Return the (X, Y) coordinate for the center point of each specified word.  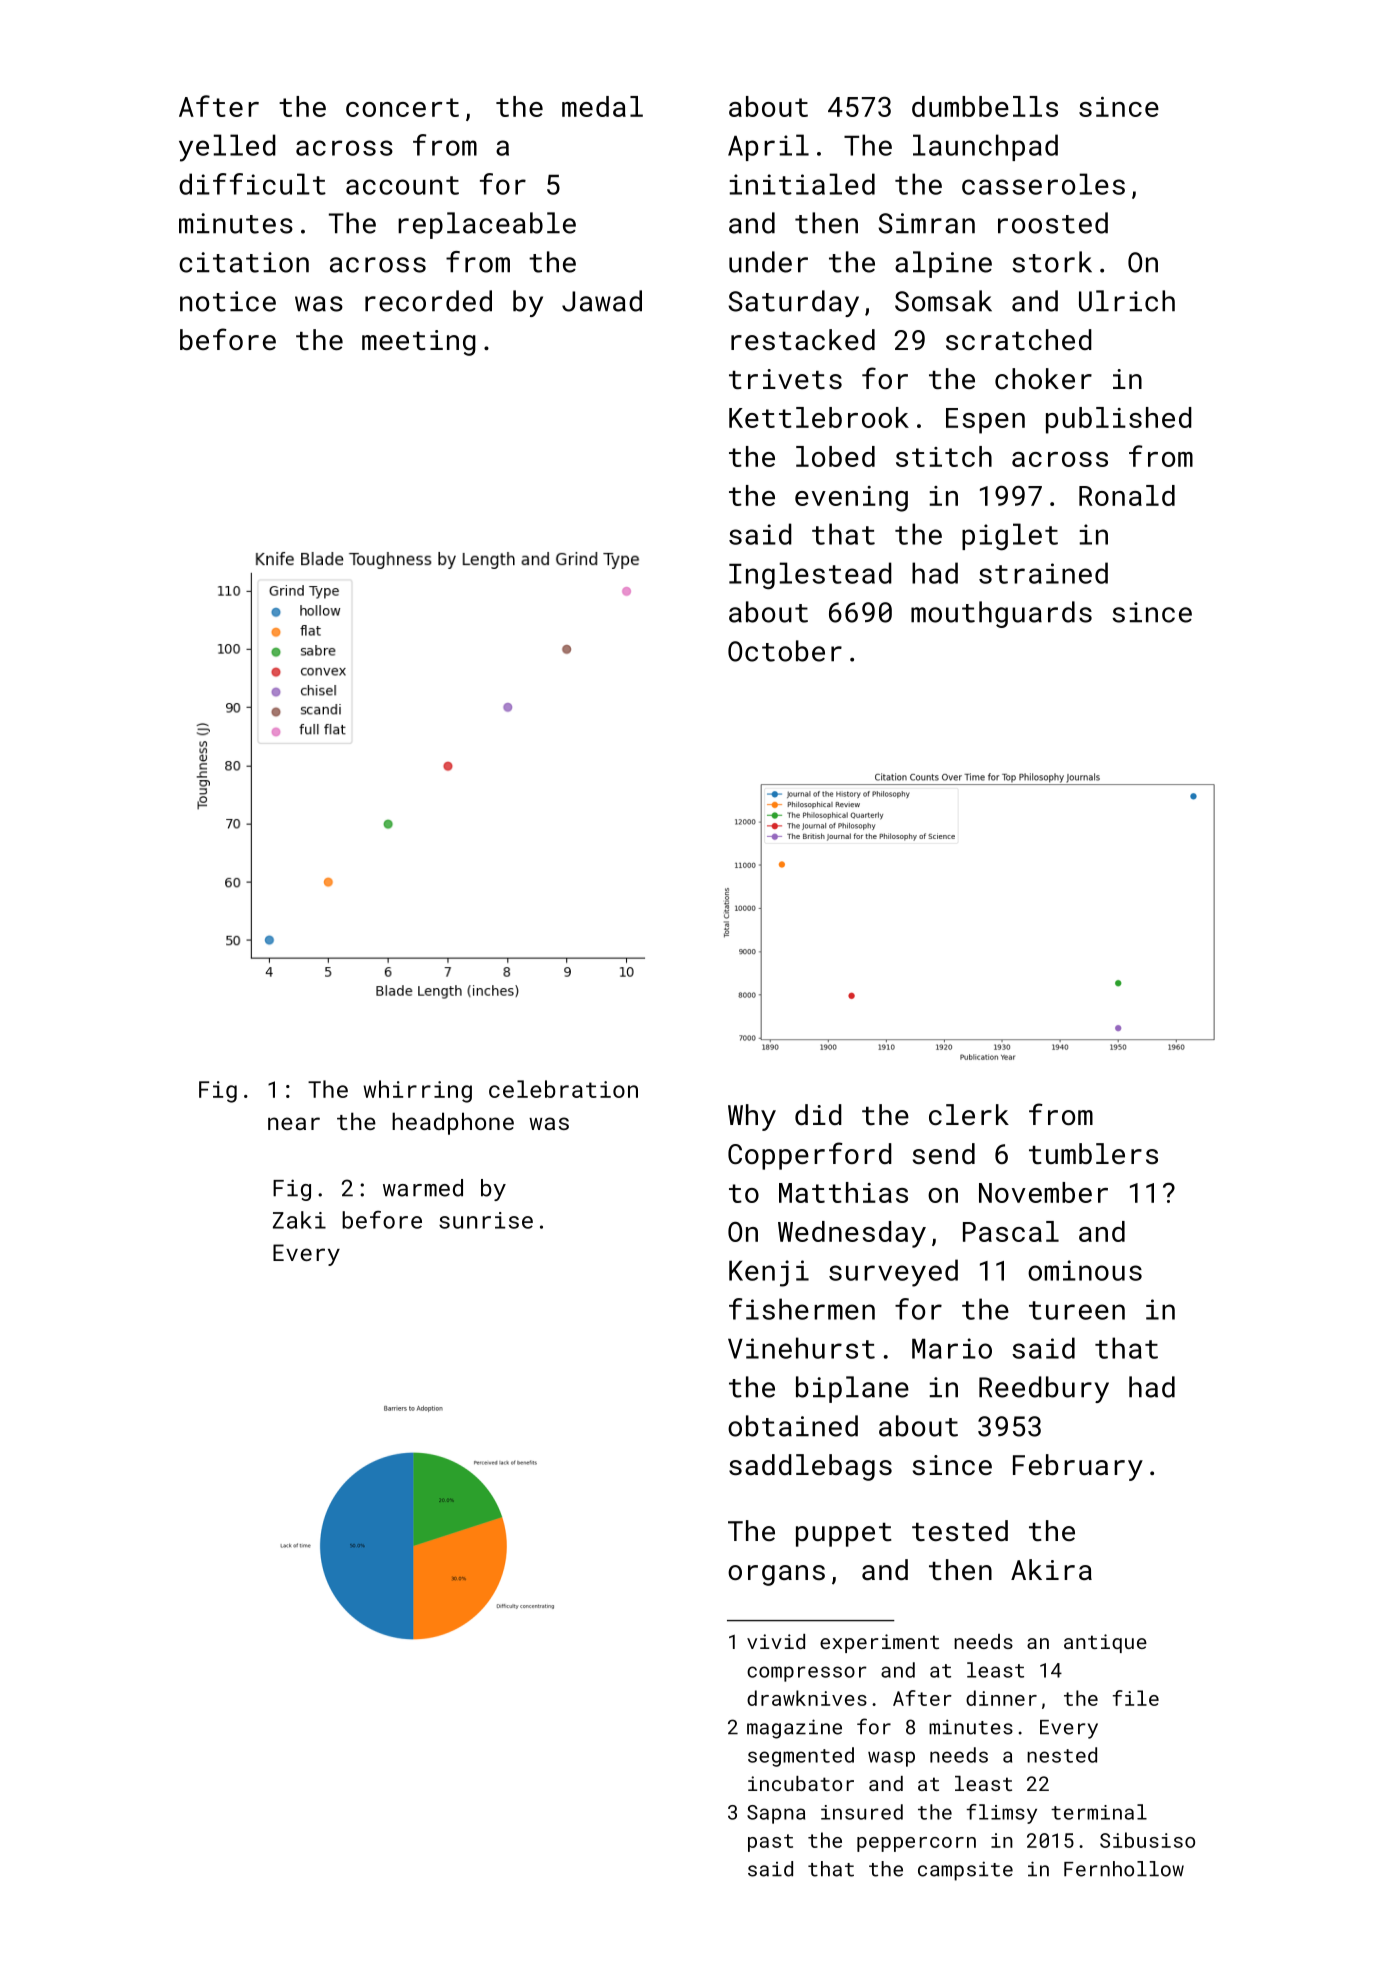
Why (752, 1117)
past (770, 1843)
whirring (417, 1091)
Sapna (776, 1814)
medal (602, 106)
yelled (227, 148)
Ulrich (1127, 301)
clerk (969, 1114)
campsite (965, 1871)
